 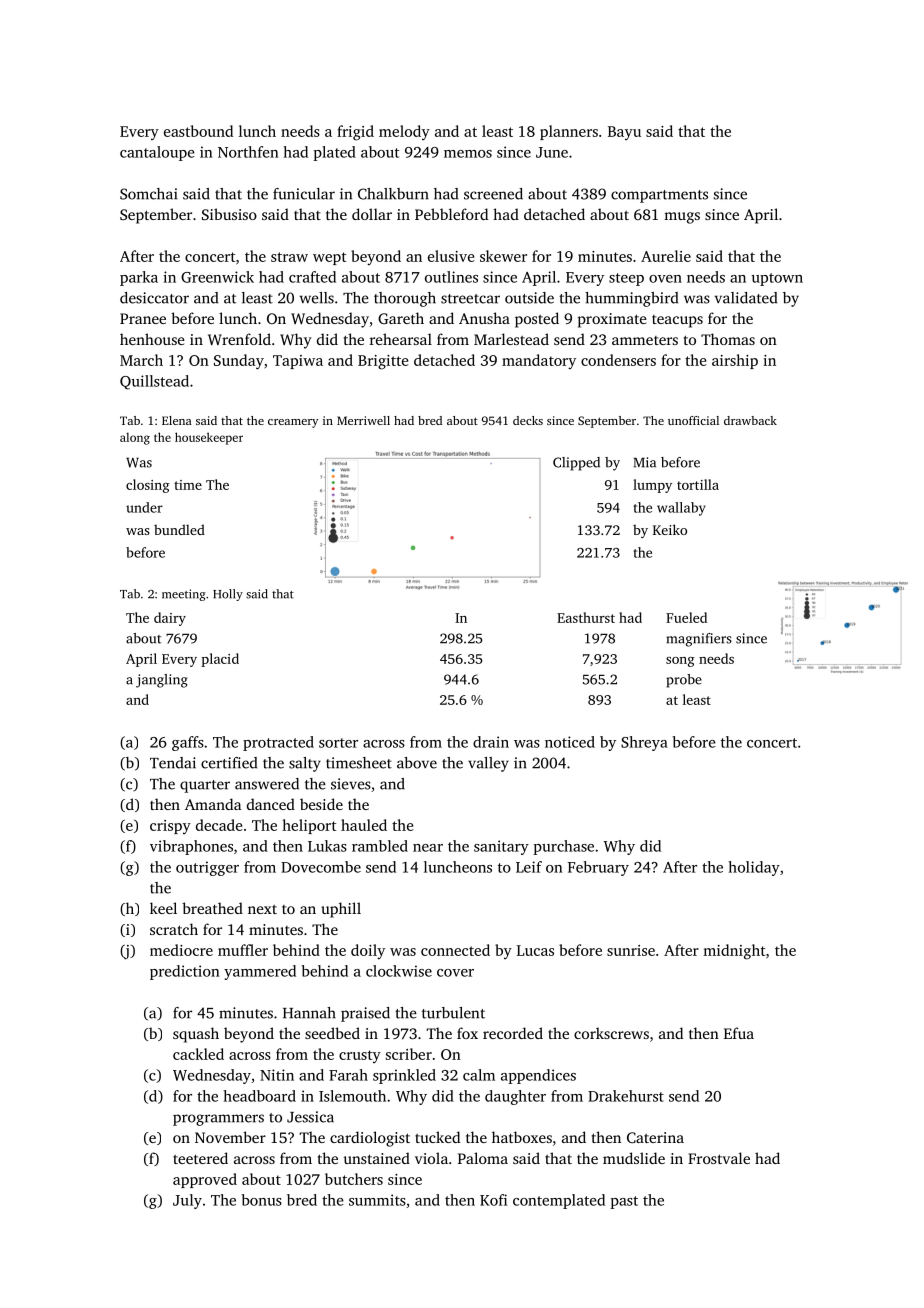 I want to click on probe, so click(x=684, y=681).
